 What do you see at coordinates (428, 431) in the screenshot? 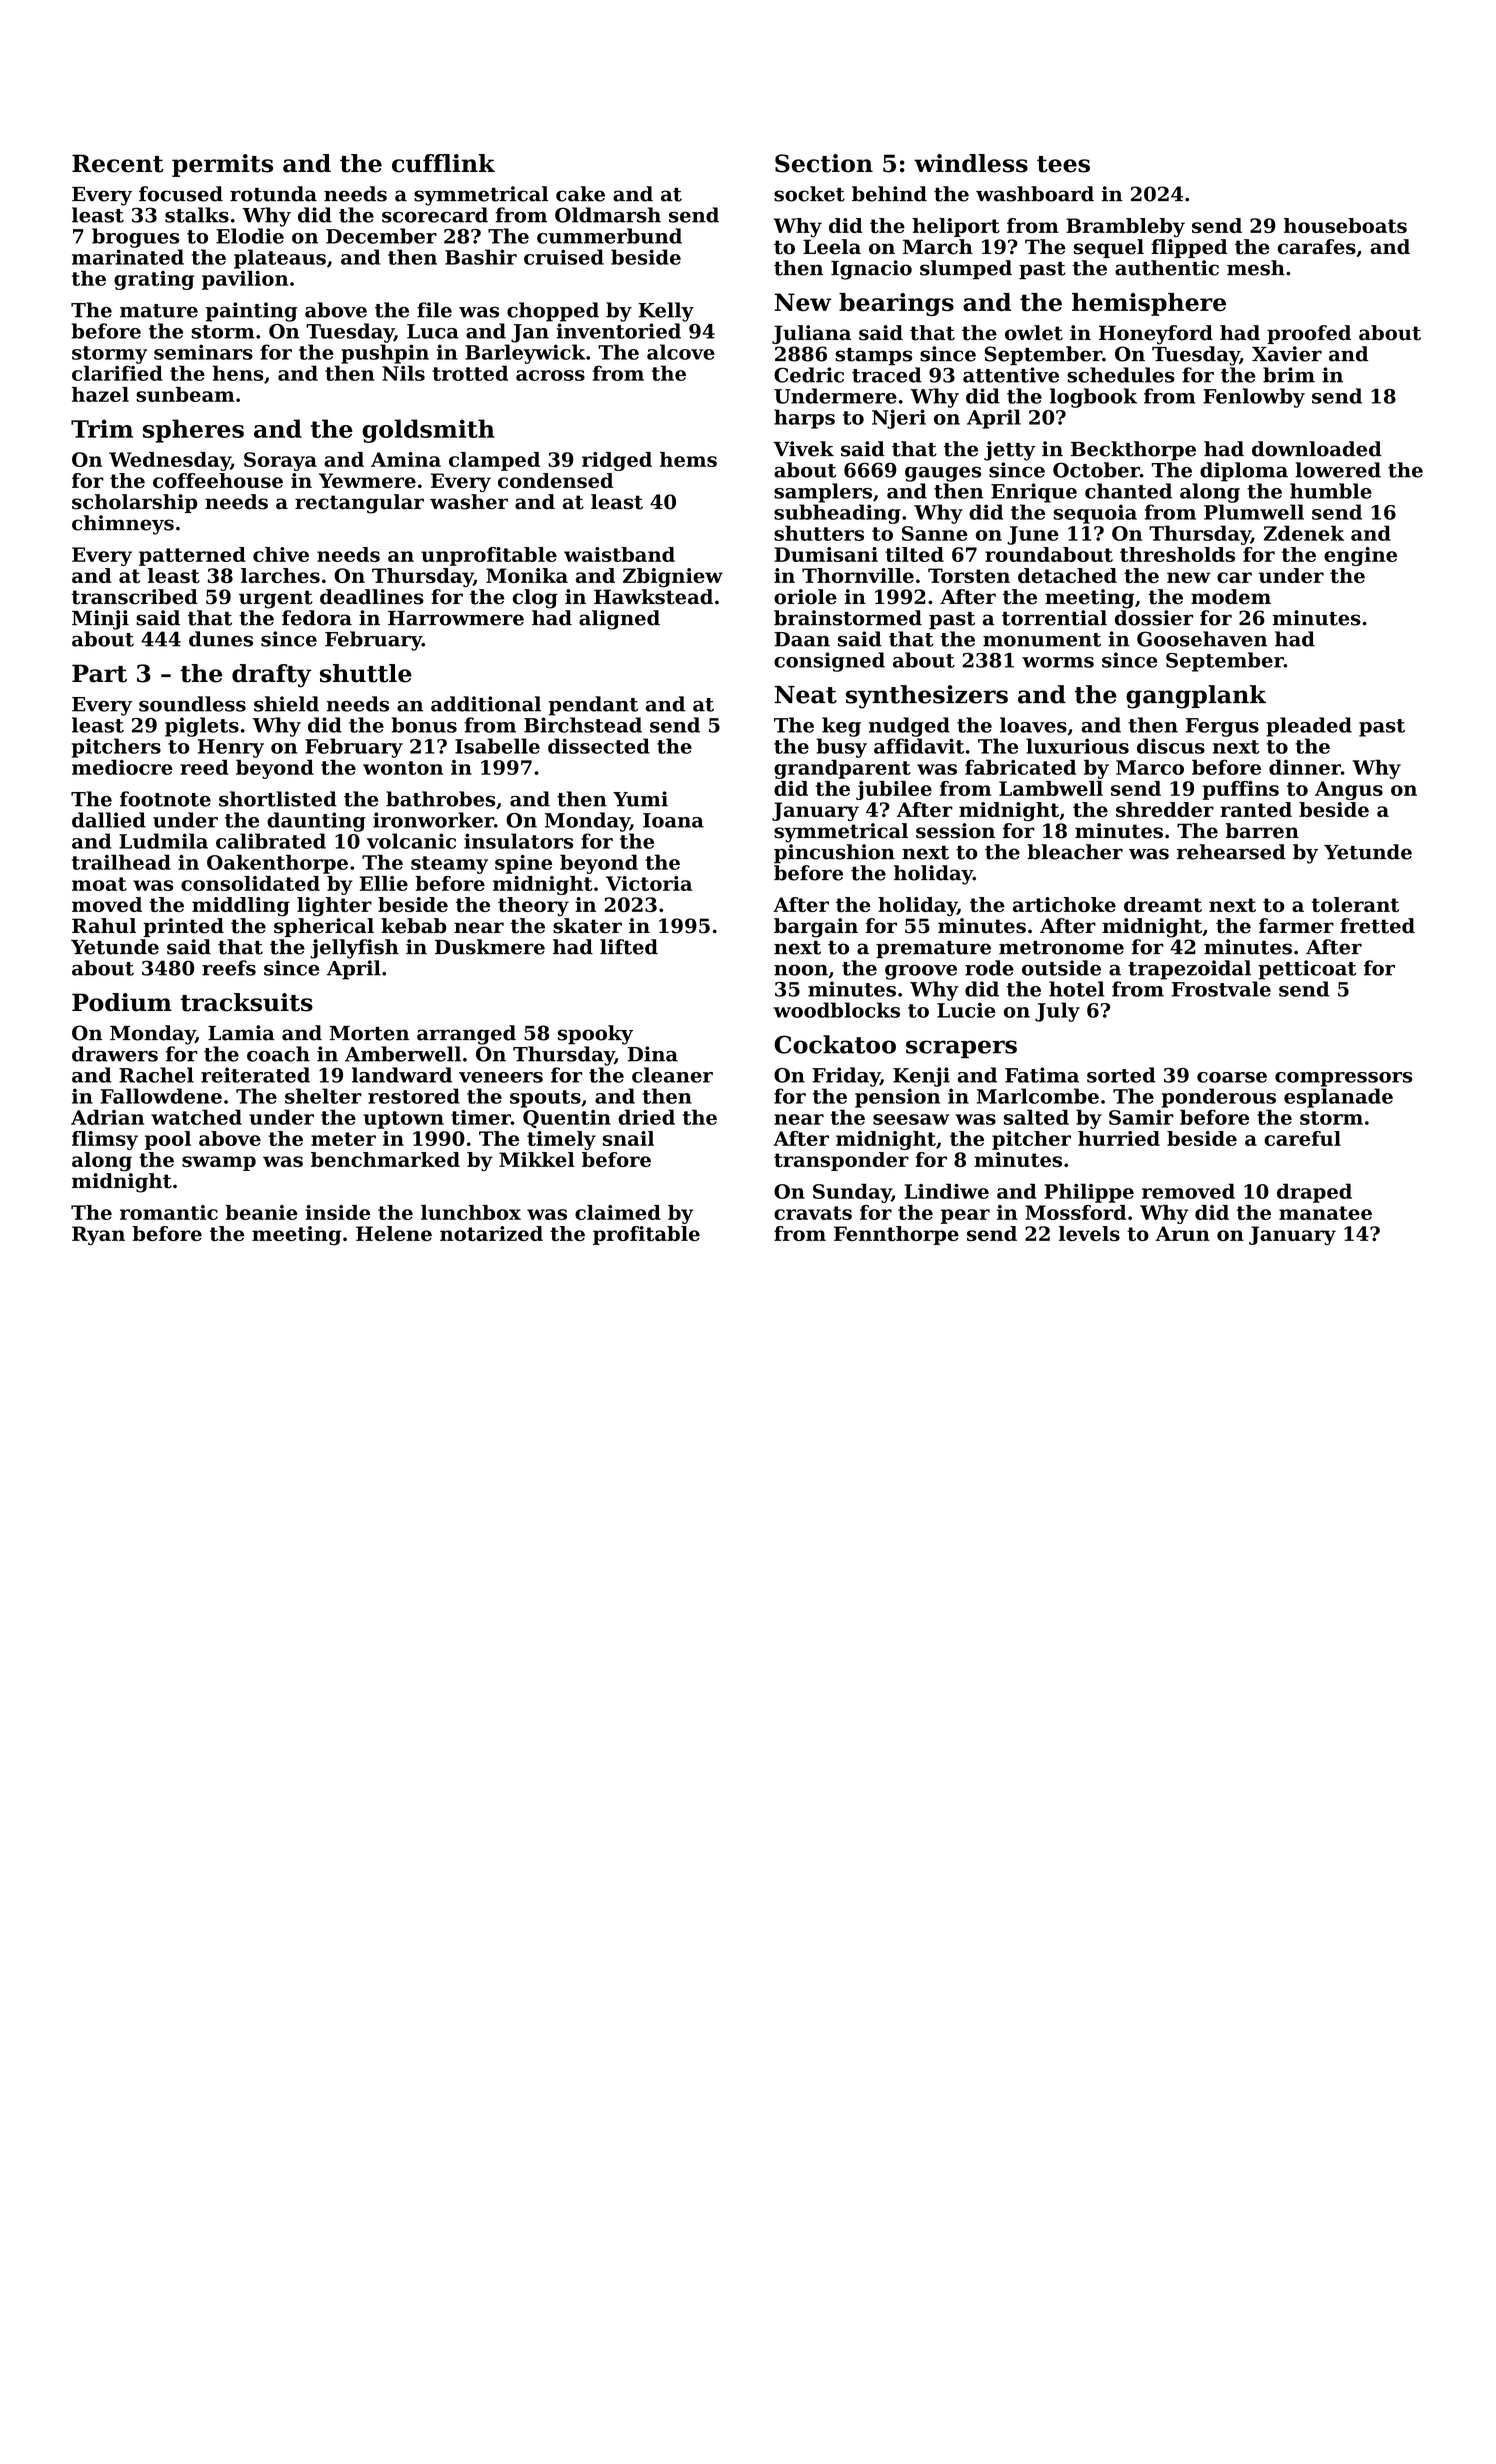
I see `goldsmith` at bounding box center [428, 431].
